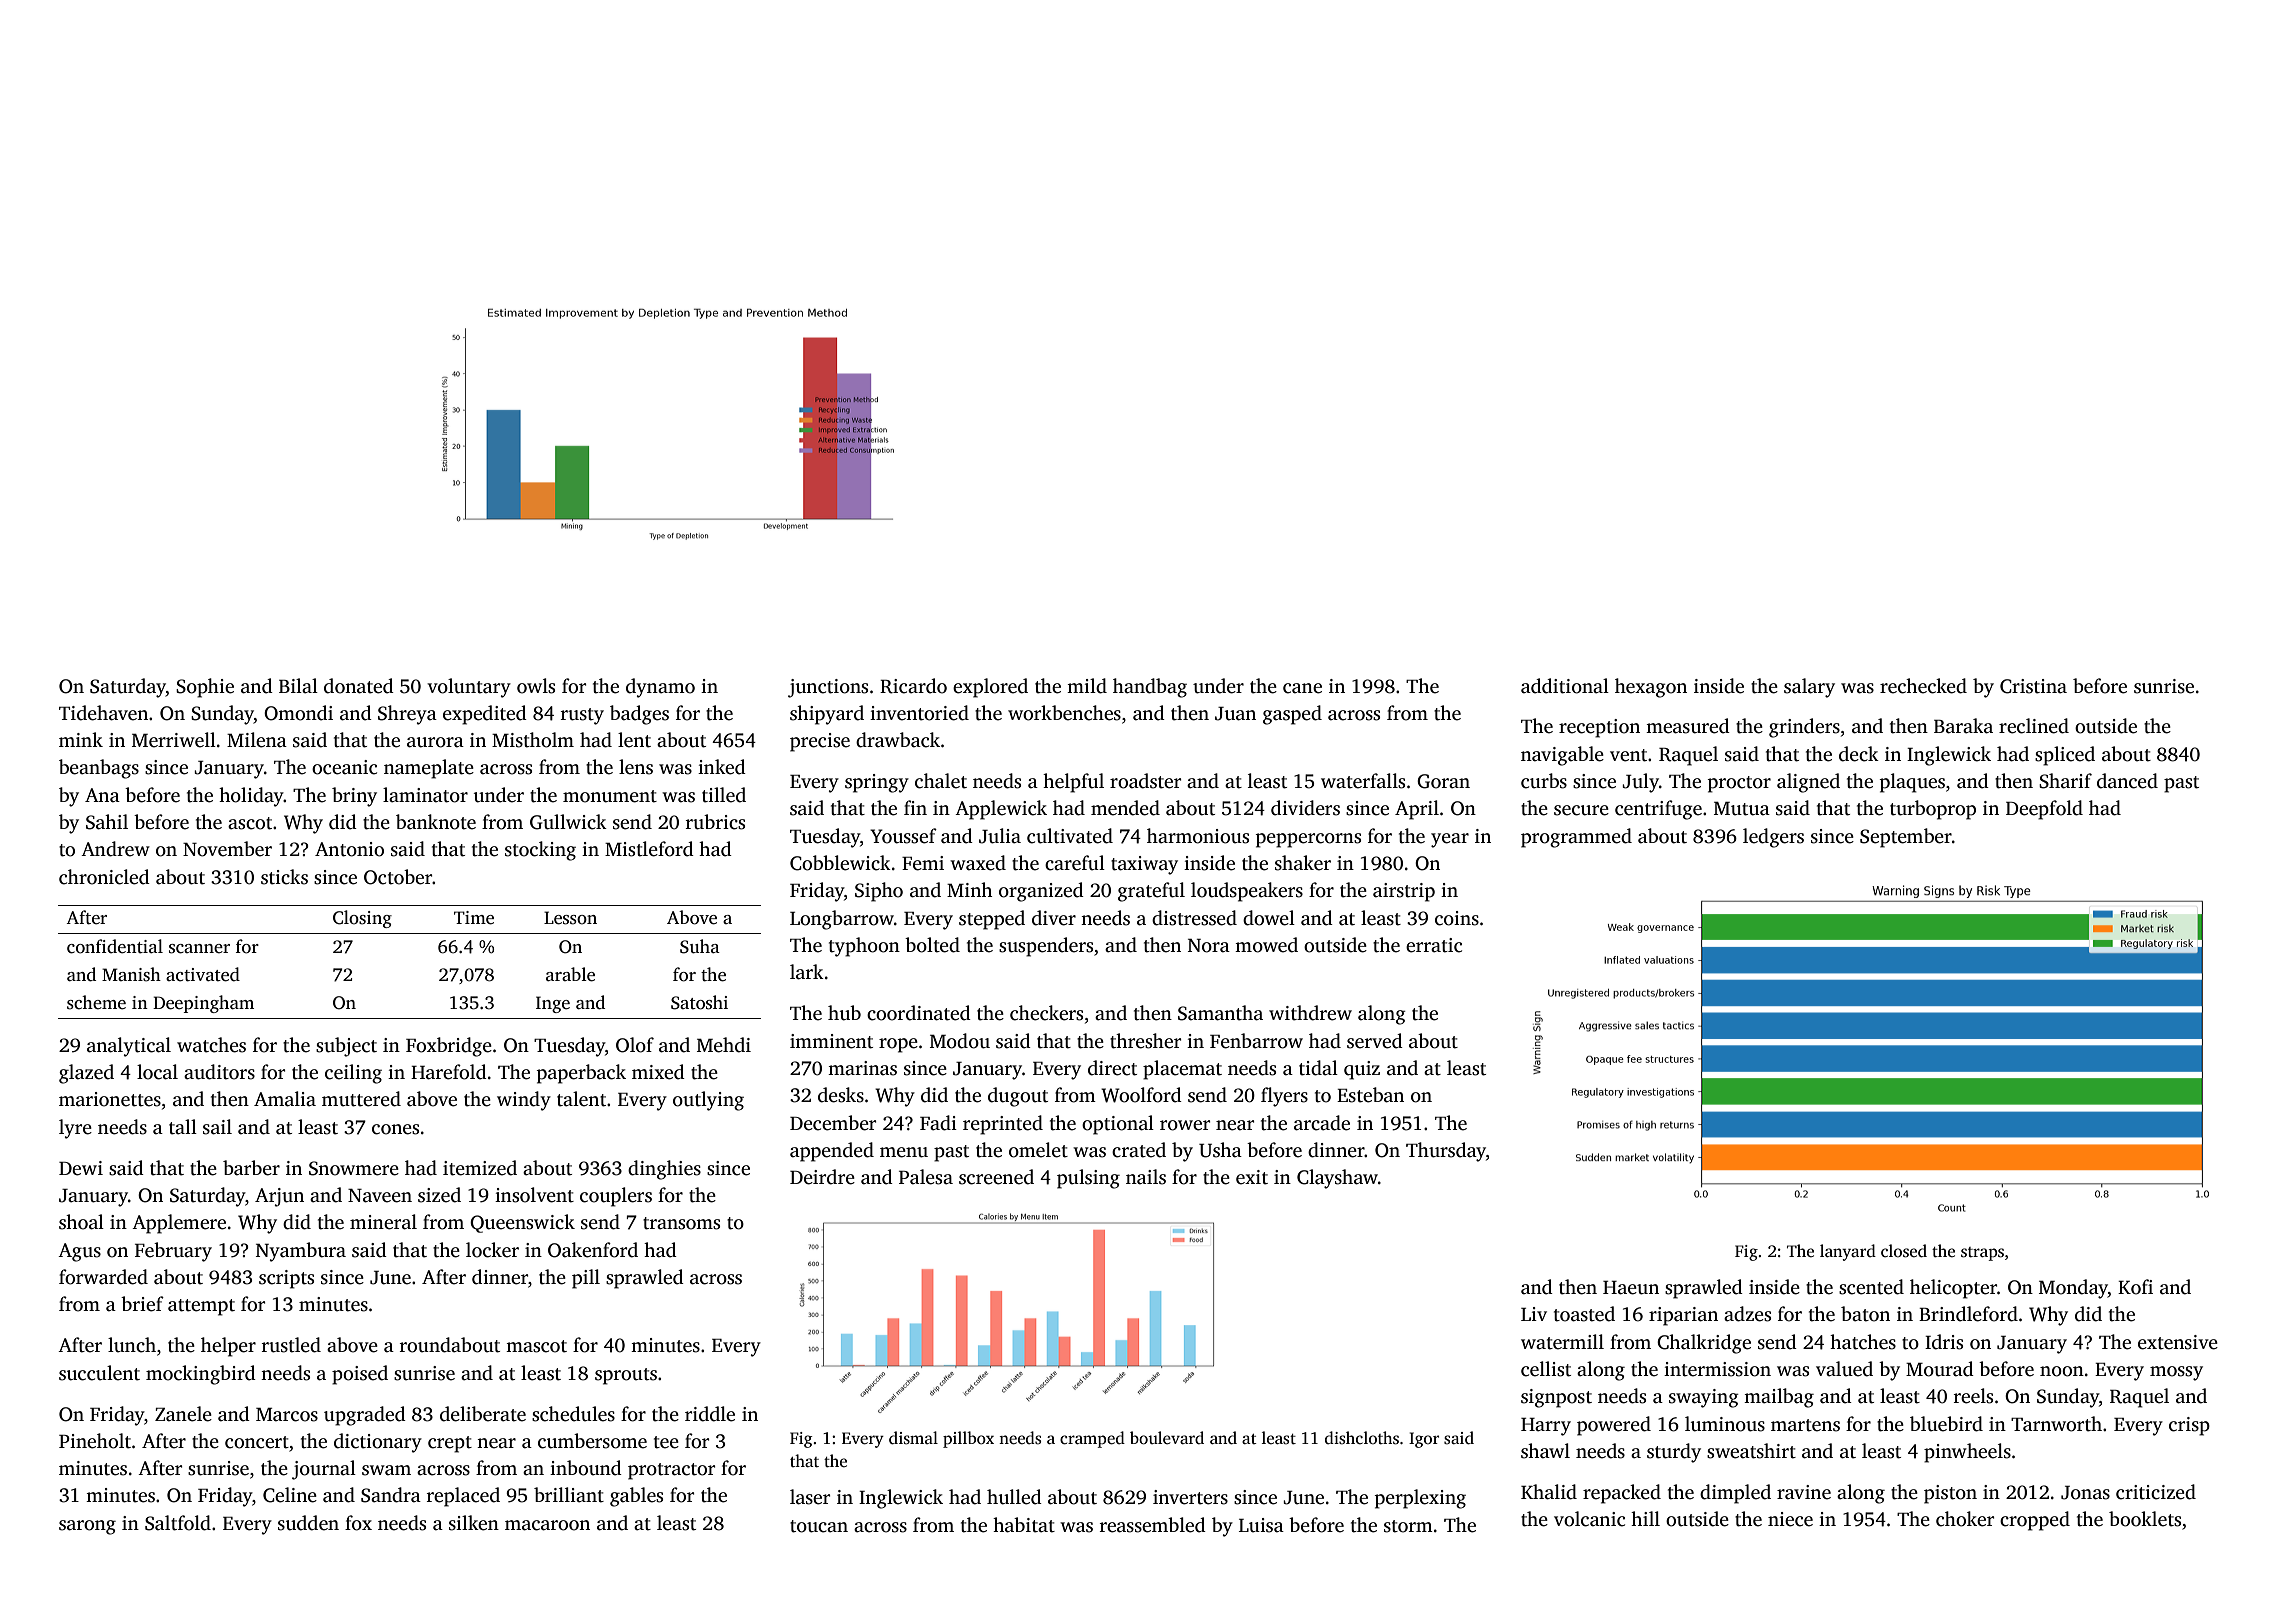 The height and width of the image is (1614, 2282). I want to click on watermill, so click(1562, 1342).
